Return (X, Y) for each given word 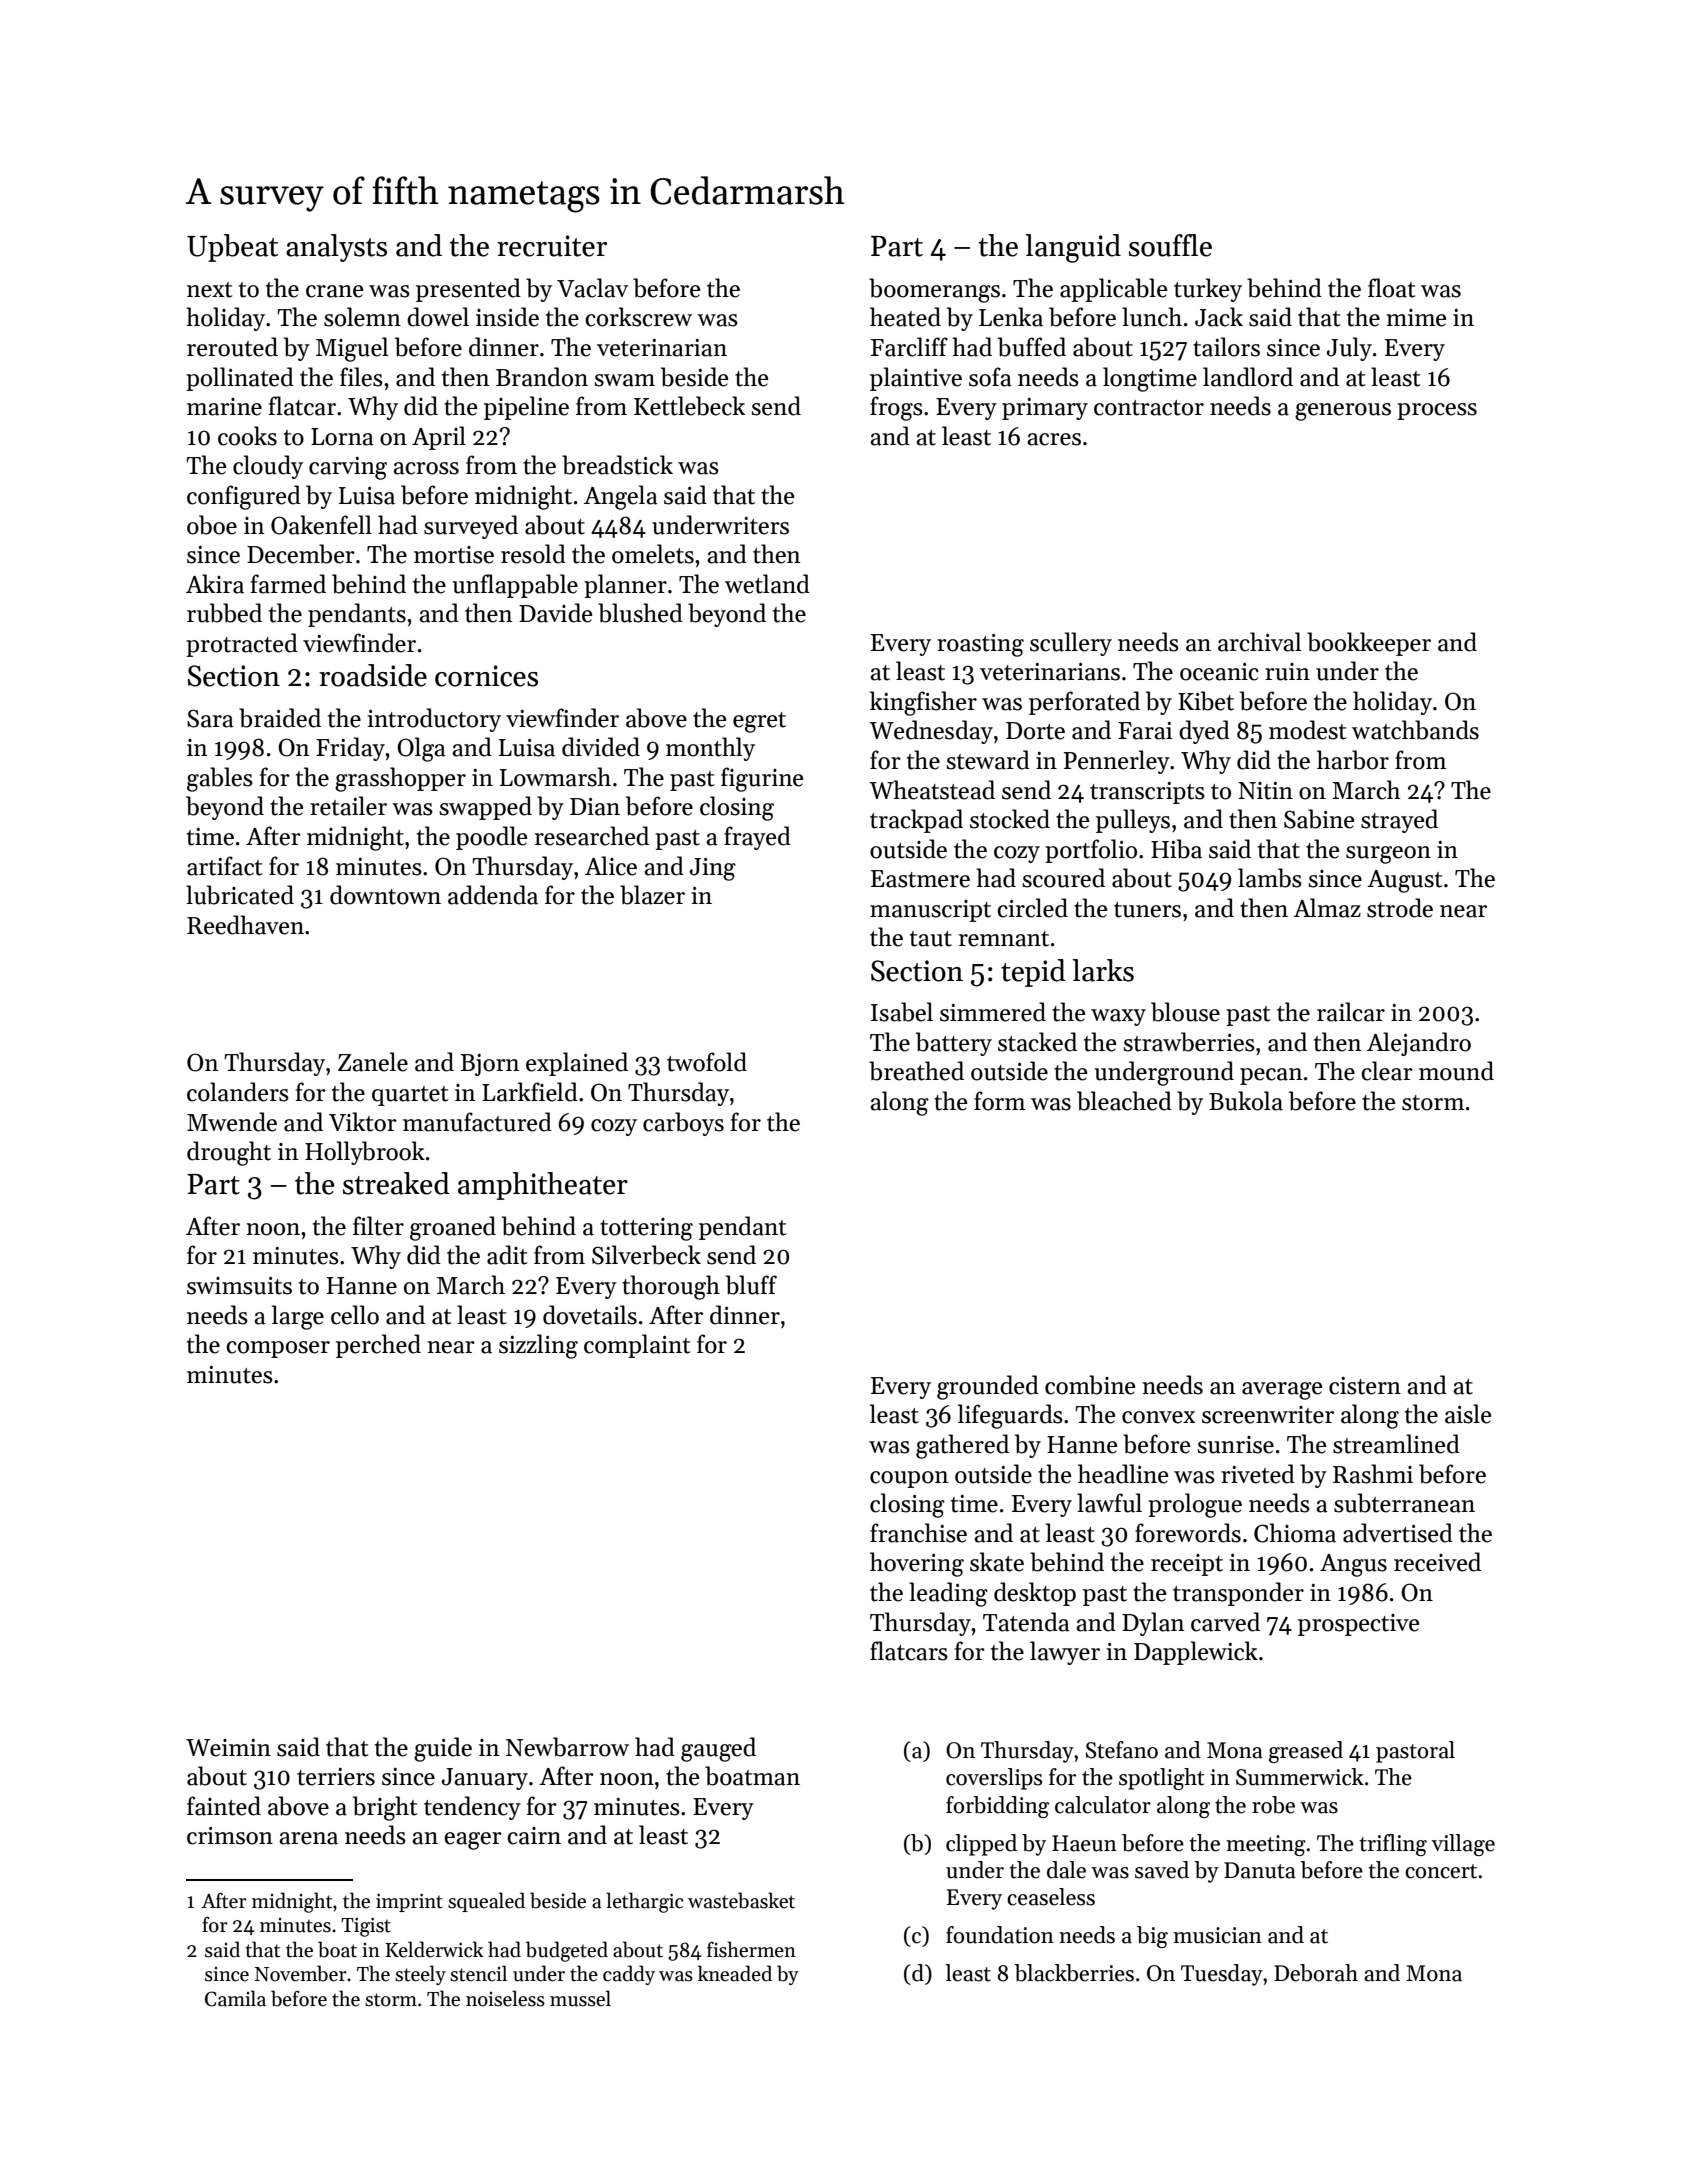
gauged (718, 1749)
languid (1073, 248)
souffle (1170, 245)
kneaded (735, 1973)
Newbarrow (567, 1747)
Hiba (1176, 849)
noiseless (505, 1998)
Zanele (373, 1062)
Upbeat (232, 248)
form (1000, 1101)
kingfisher (923, 703)
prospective (1358, 1625)
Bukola (1246, 1101)
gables (220, 779)
